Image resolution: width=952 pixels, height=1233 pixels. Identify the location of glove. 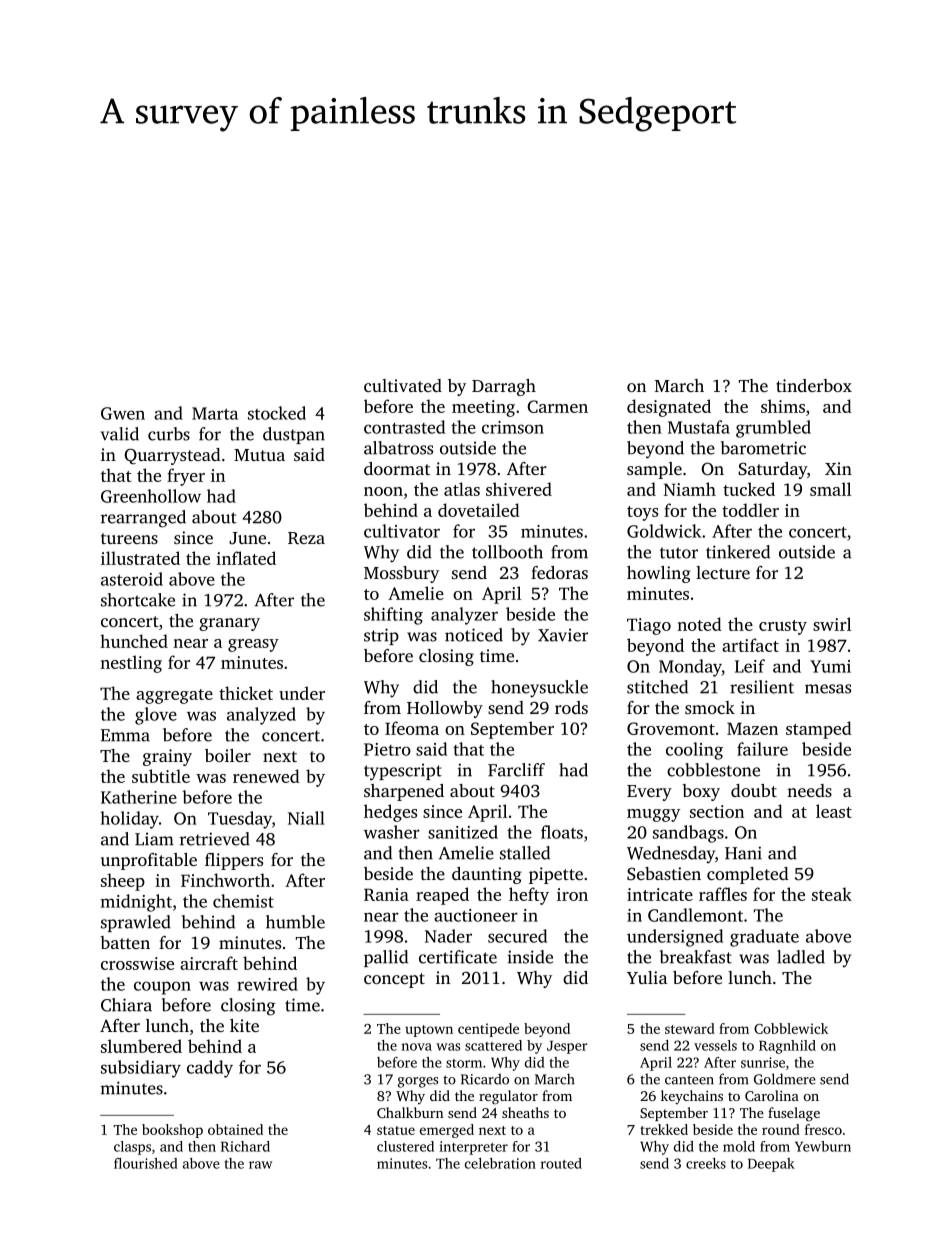
(156, 716).
